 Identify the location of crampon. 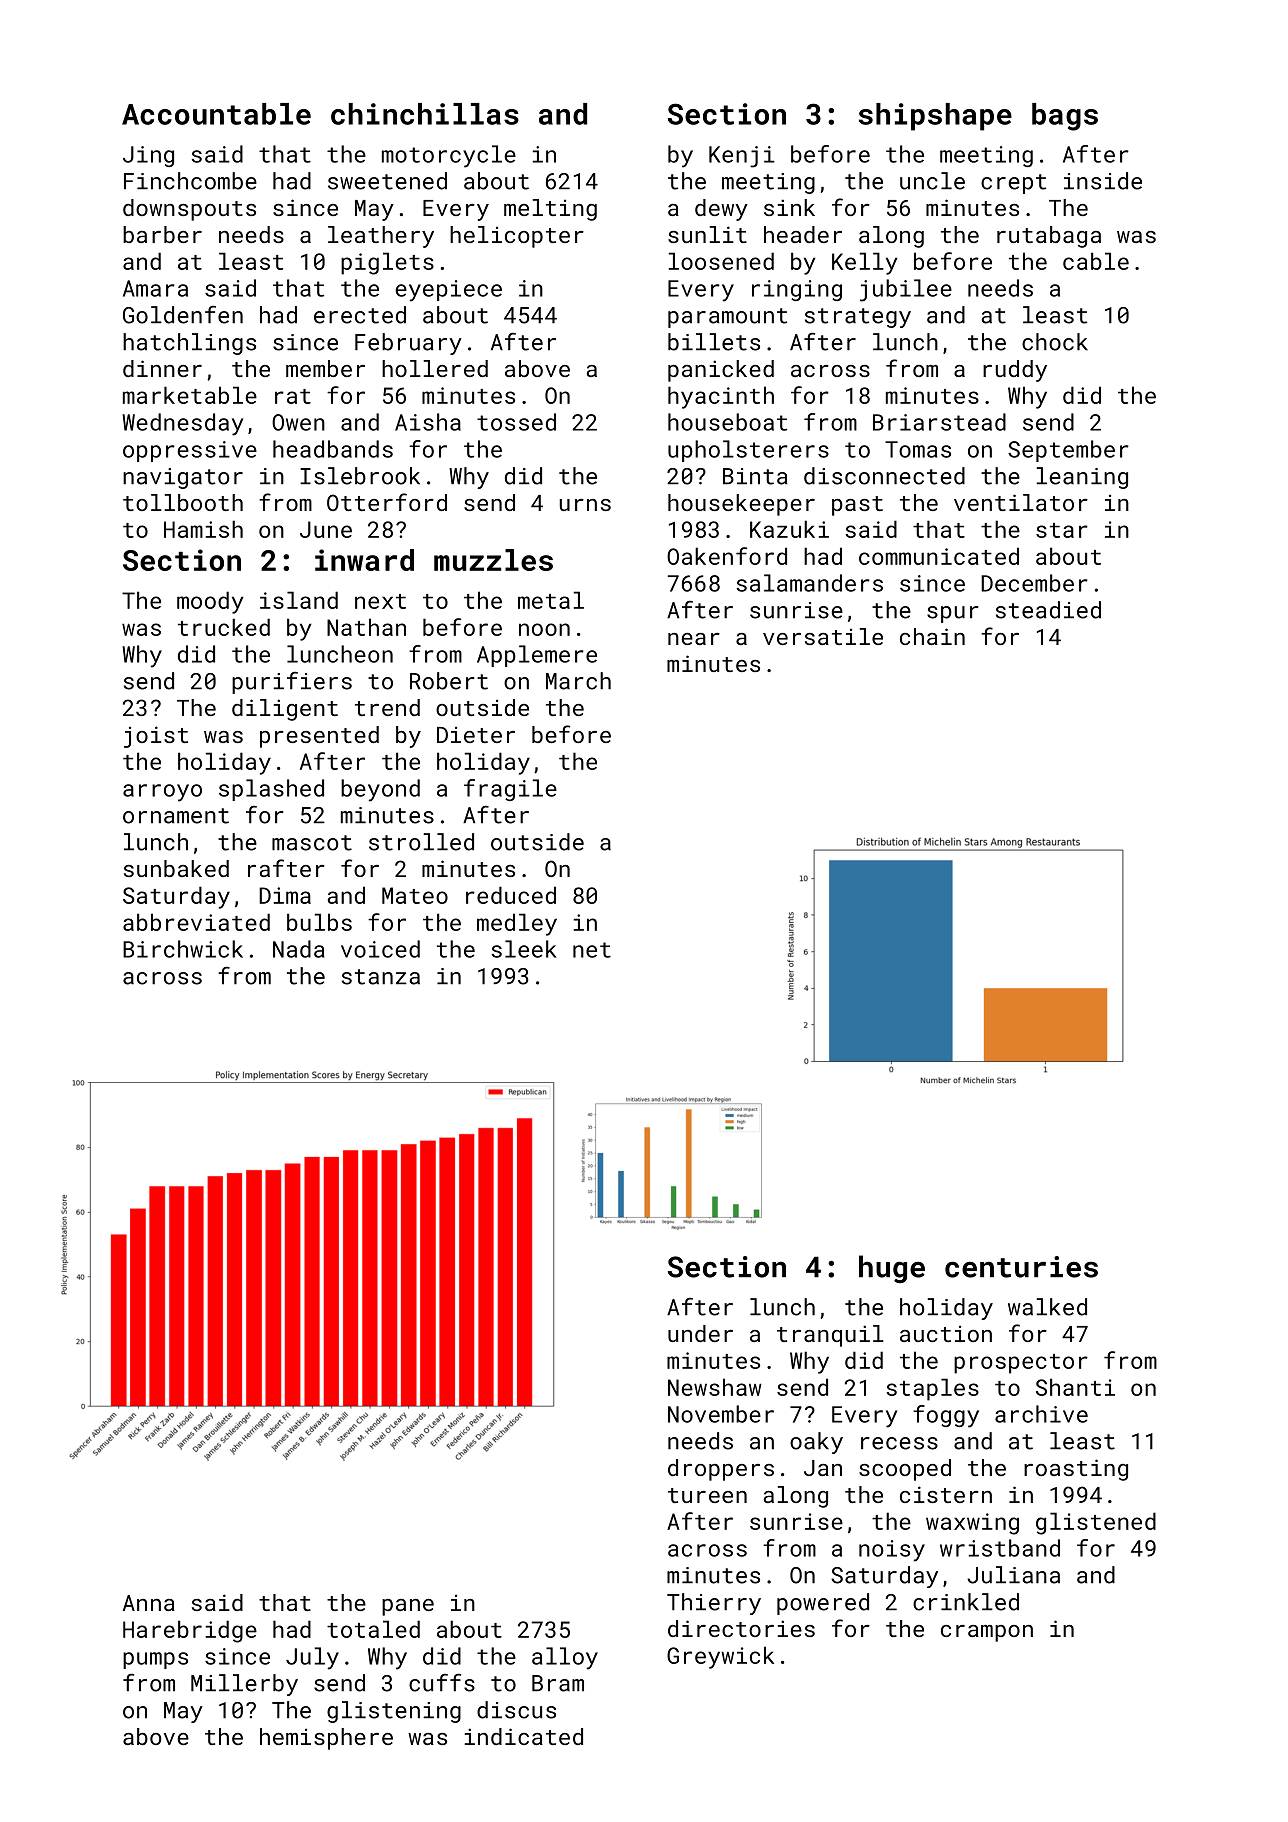
(987, 1633).
